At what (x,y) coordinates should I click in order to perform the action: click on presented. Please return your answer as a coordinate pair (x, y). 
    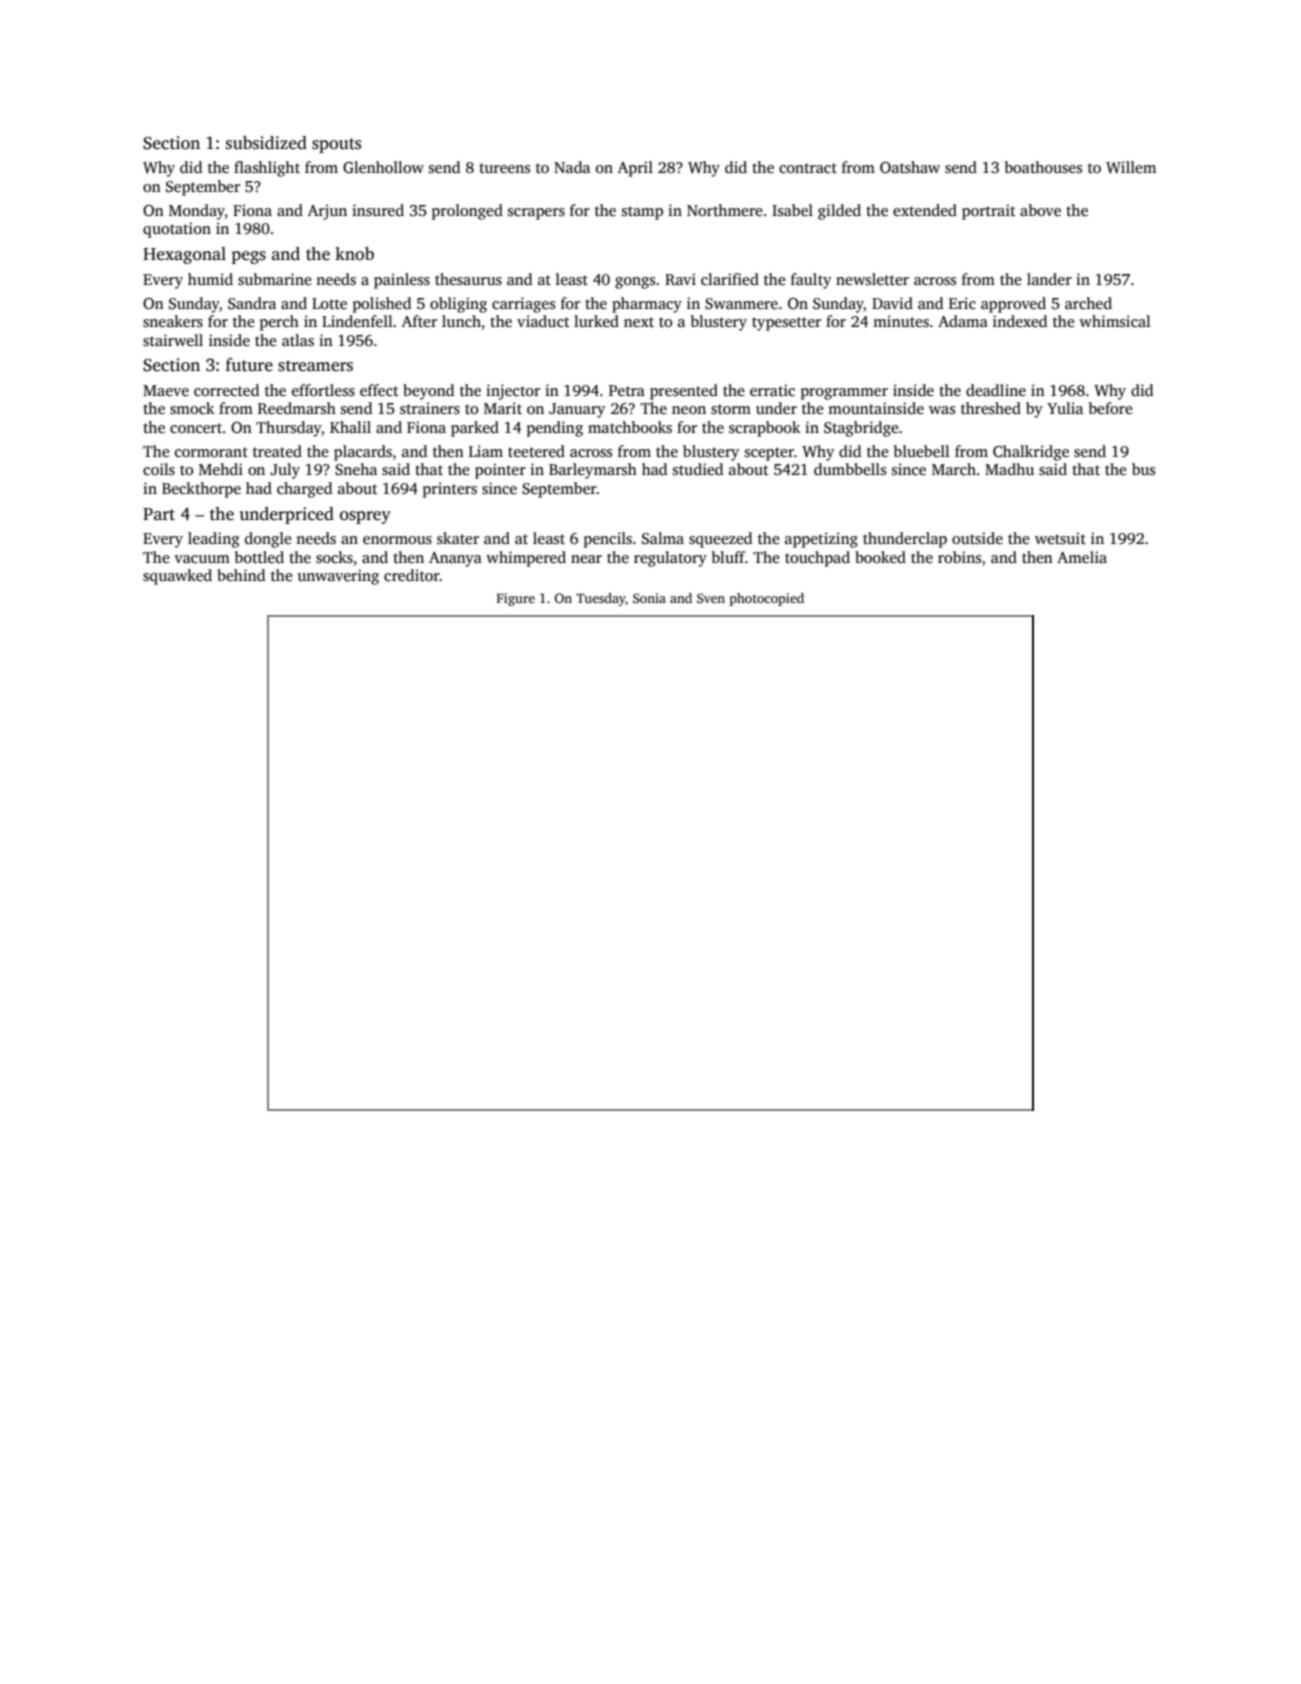
    Looking at the image, I should click on (684, 392).
